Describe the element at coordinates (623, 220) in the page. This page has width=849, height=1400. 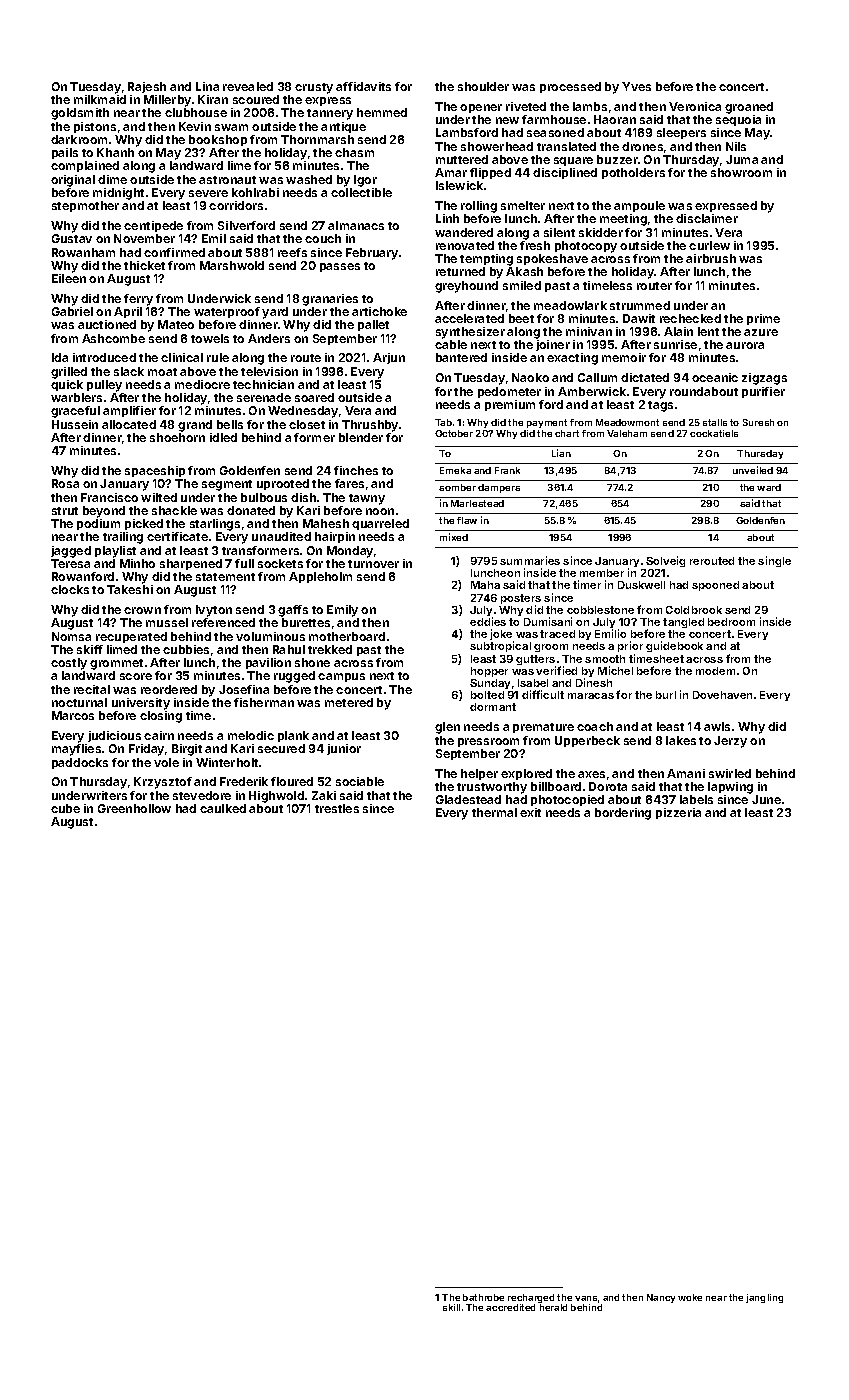
I see `meeting` at that location.
